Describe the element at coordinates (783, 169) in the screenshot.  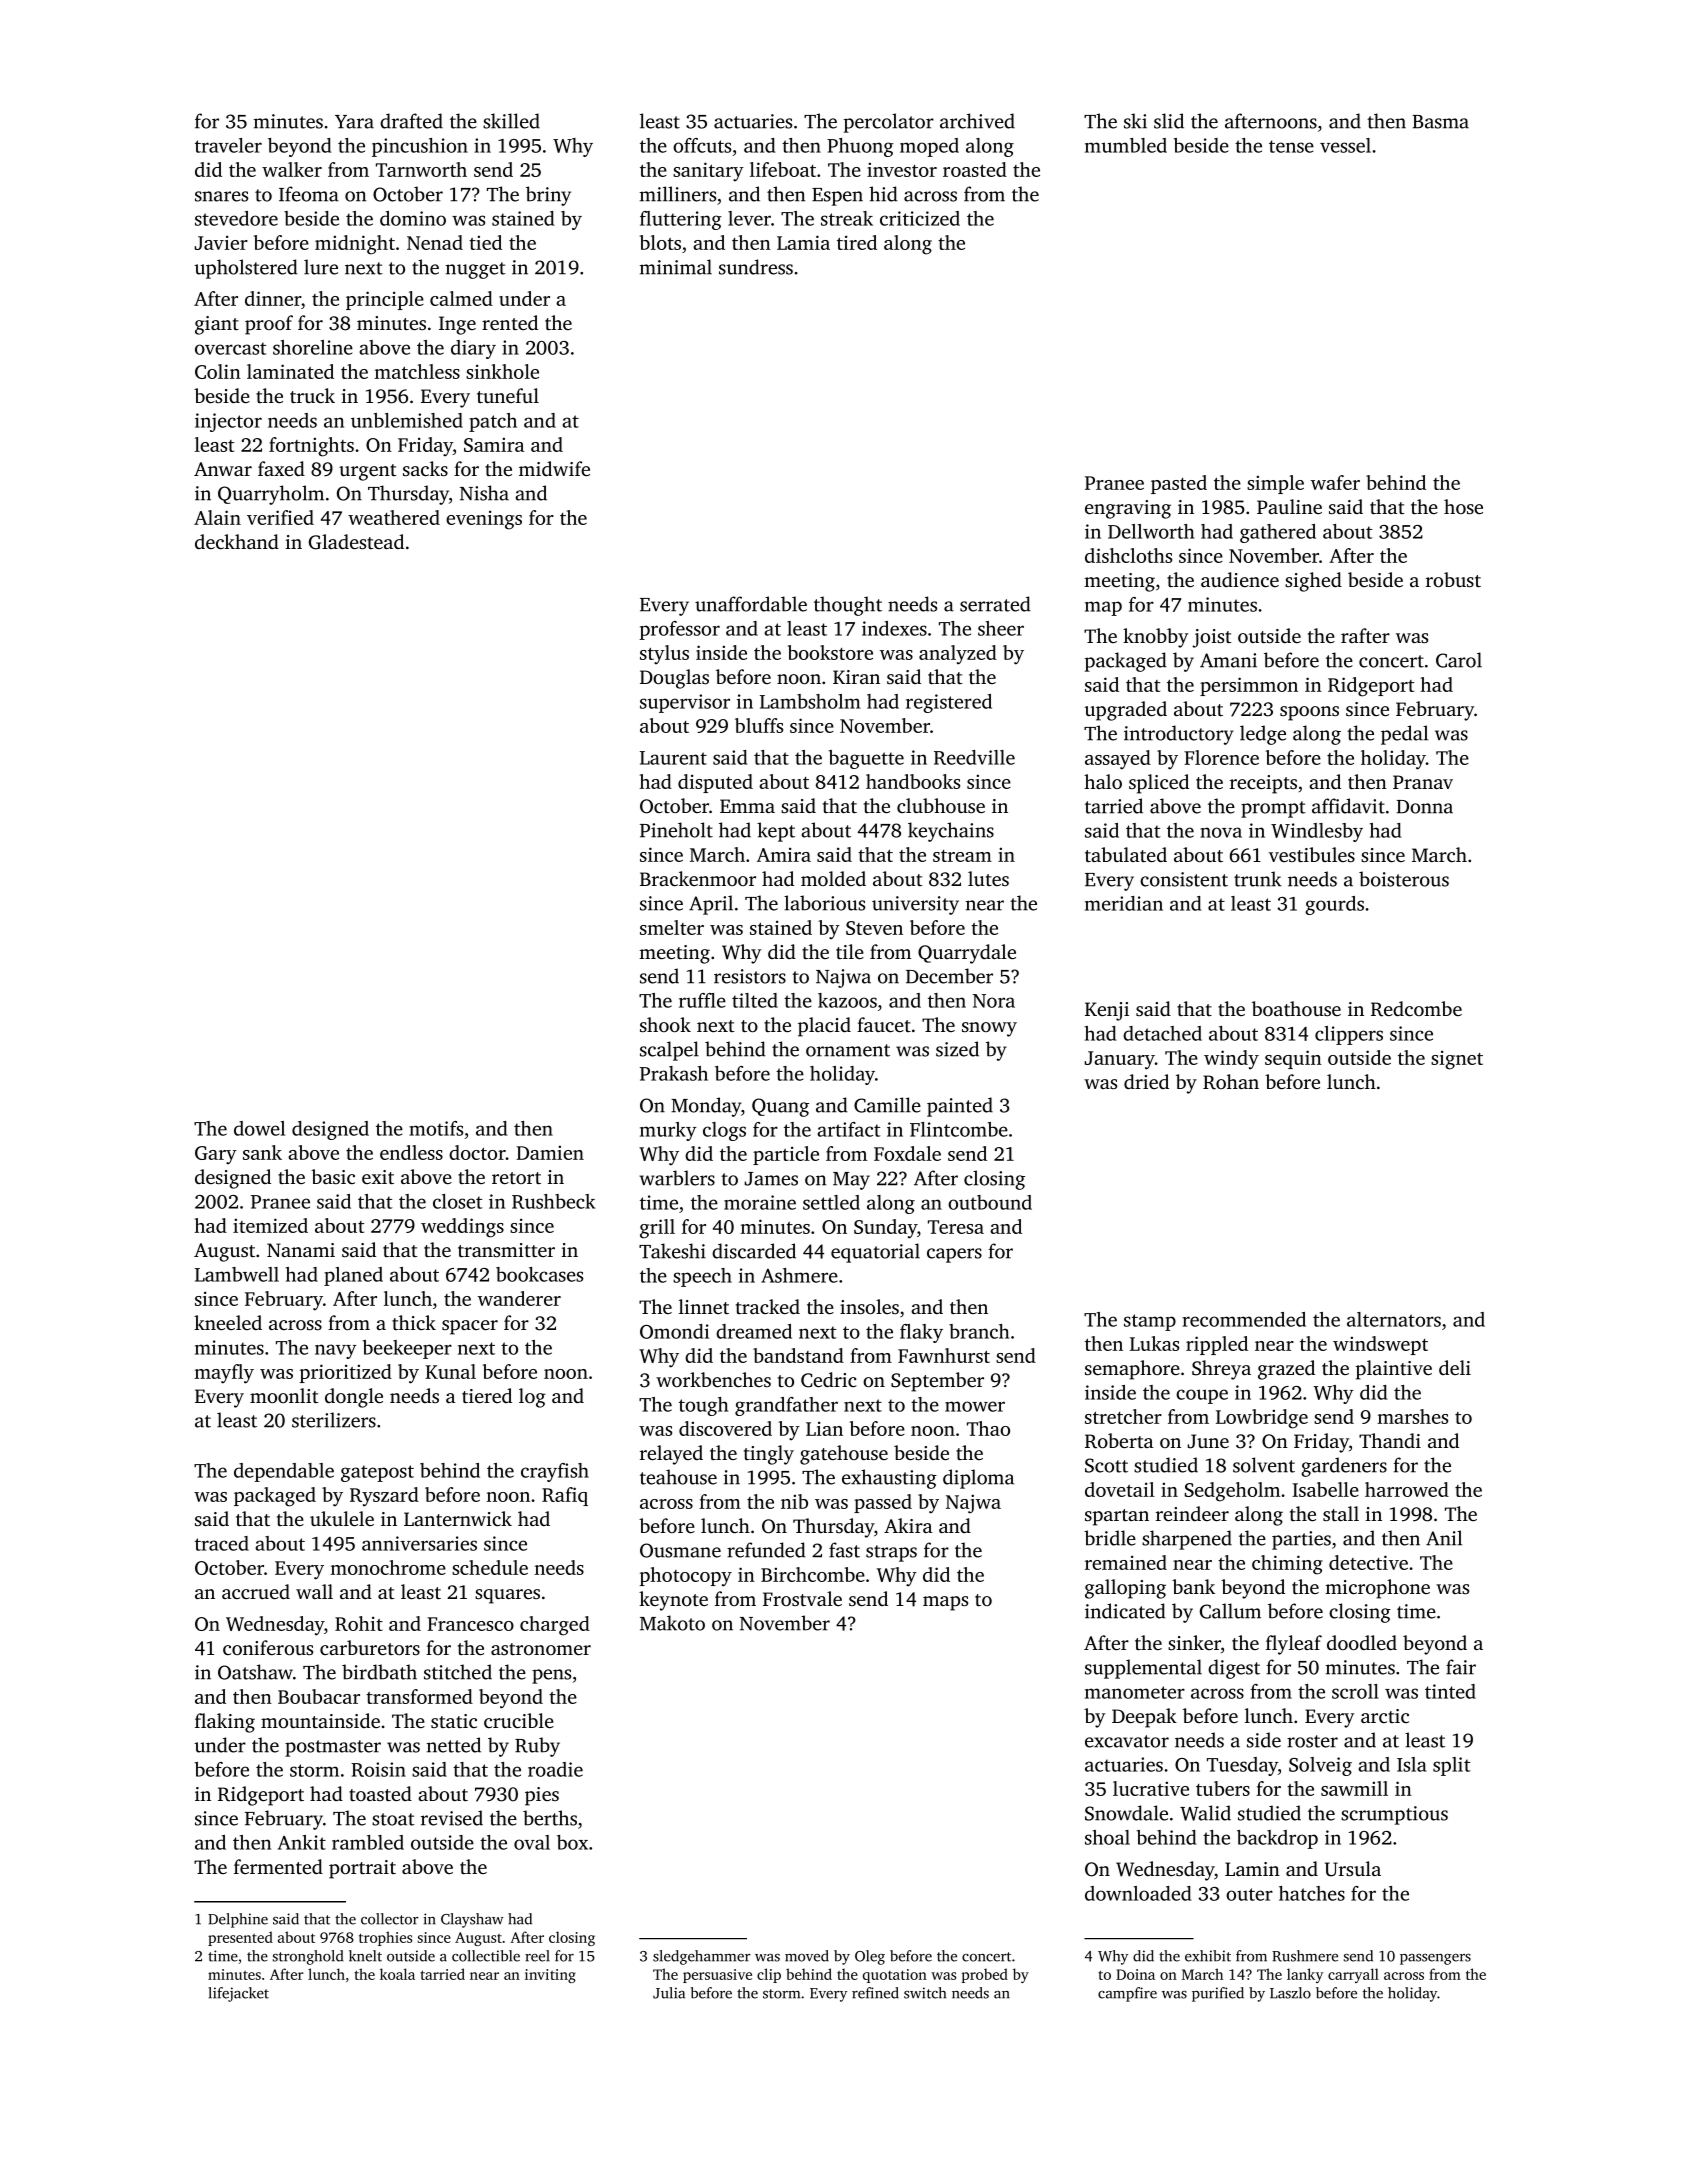
I see `lifeboat` at that location.
